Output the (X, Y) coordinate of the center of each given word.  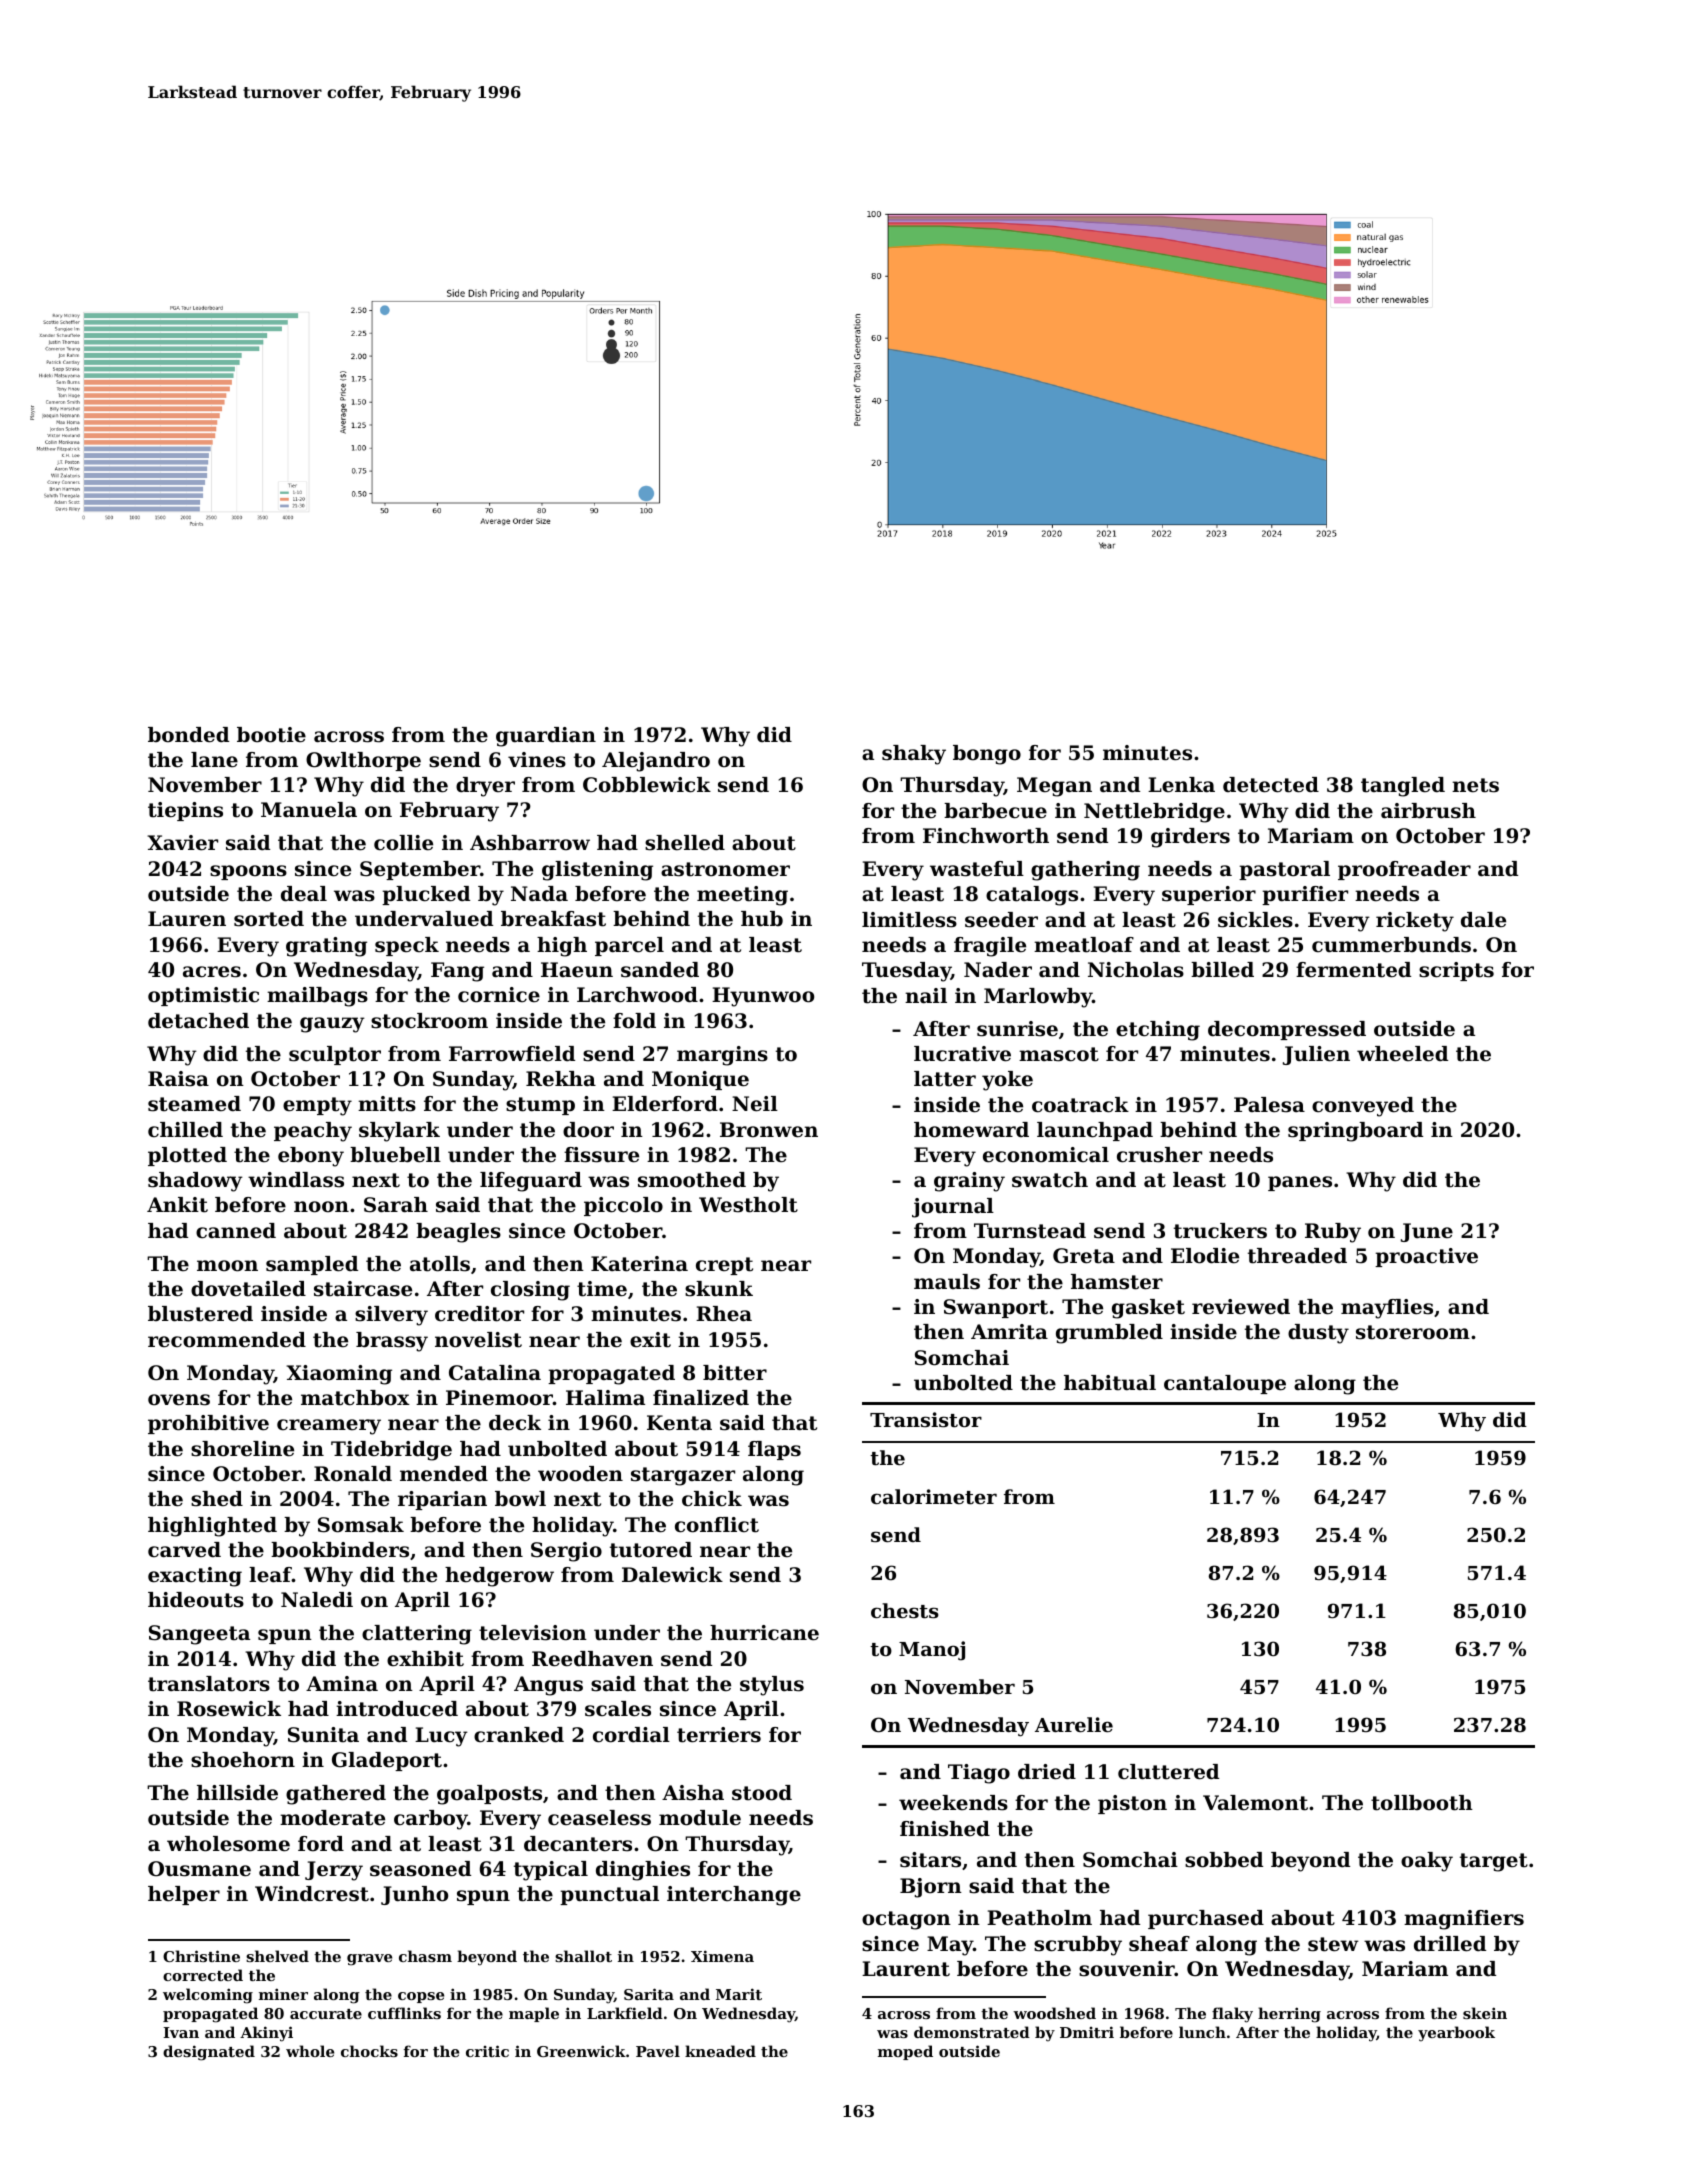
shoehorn (243, 1760)
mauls (947, 1282)
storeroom (1413, 1332)
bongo (987, 755)
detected (1271, 785)
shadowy (195, 1182)
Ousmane (199, 1869)
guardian (546, 737)
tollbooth (1422, 1803)
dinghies (643, 1871)
